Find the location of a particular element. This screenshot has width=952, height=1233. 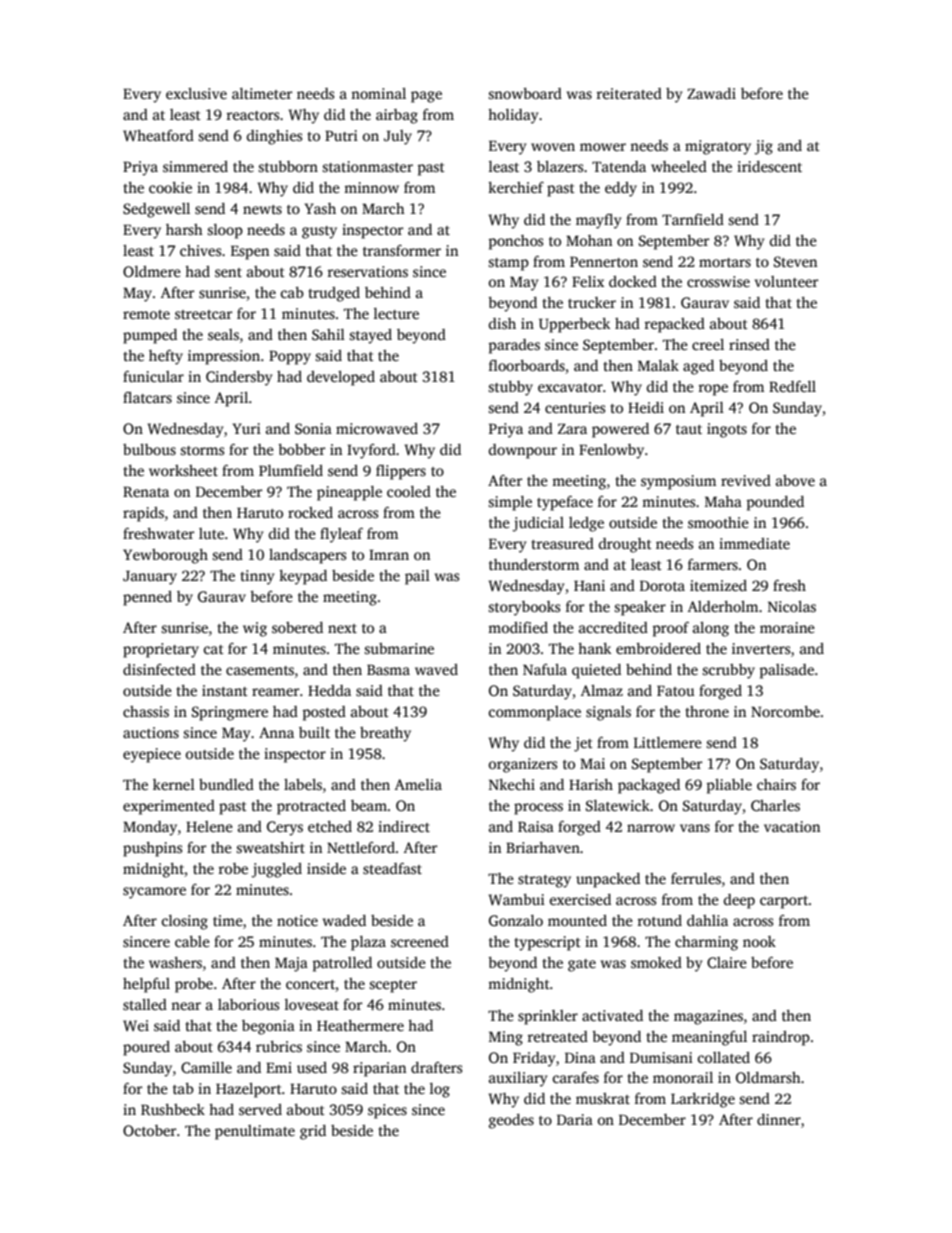

Zawadi is located at coordinates (711, 93).
